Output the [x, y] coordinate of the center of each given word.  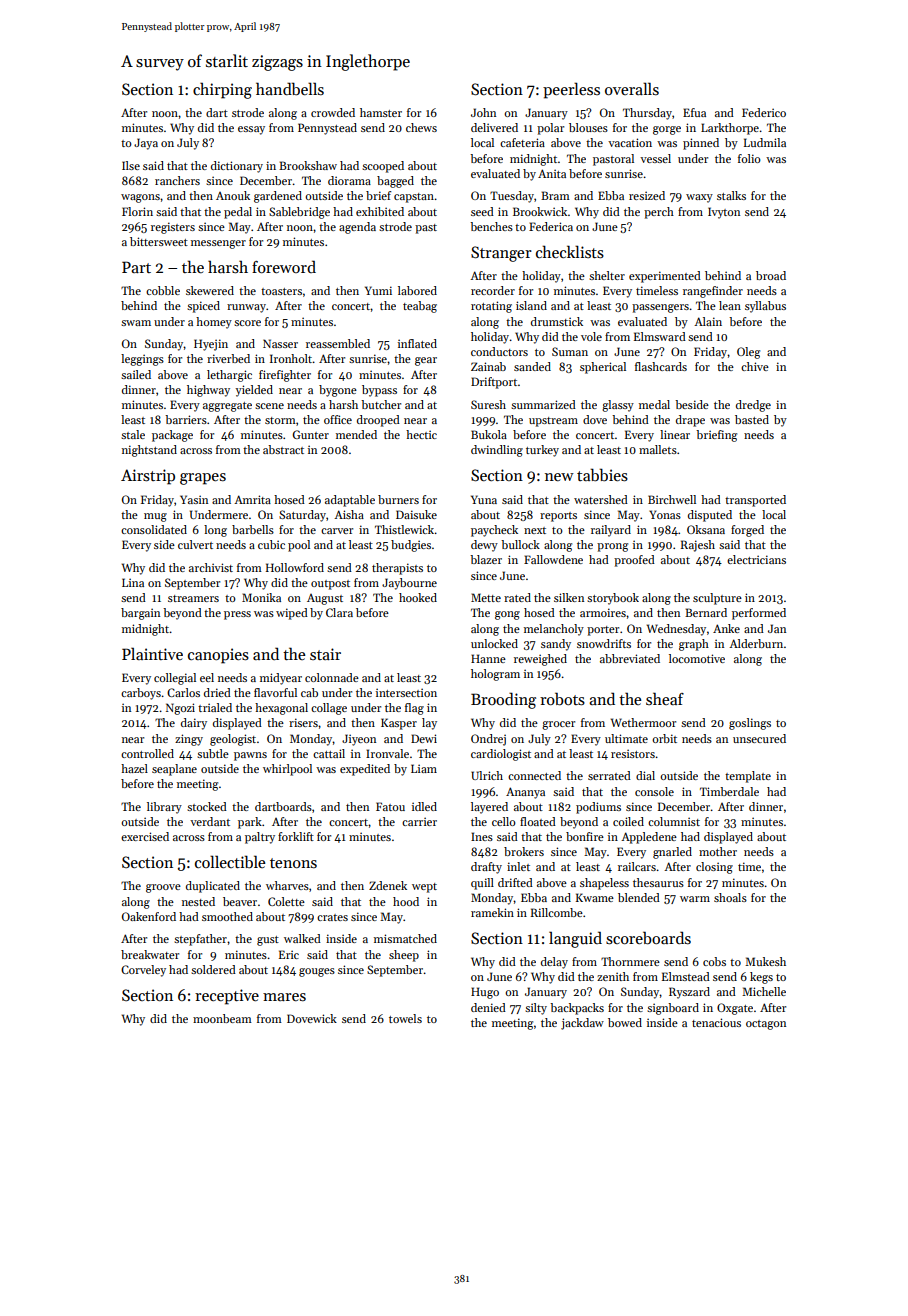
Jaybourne [409, 584]
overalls [632, 88]
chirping [222, 90]
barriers [186, 419]
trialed [215, 707]
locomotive [697, 658]
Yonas [665, 514]
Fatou [390, 806]
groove [163, 888]
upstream [553, 422]
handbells [290, 89]
